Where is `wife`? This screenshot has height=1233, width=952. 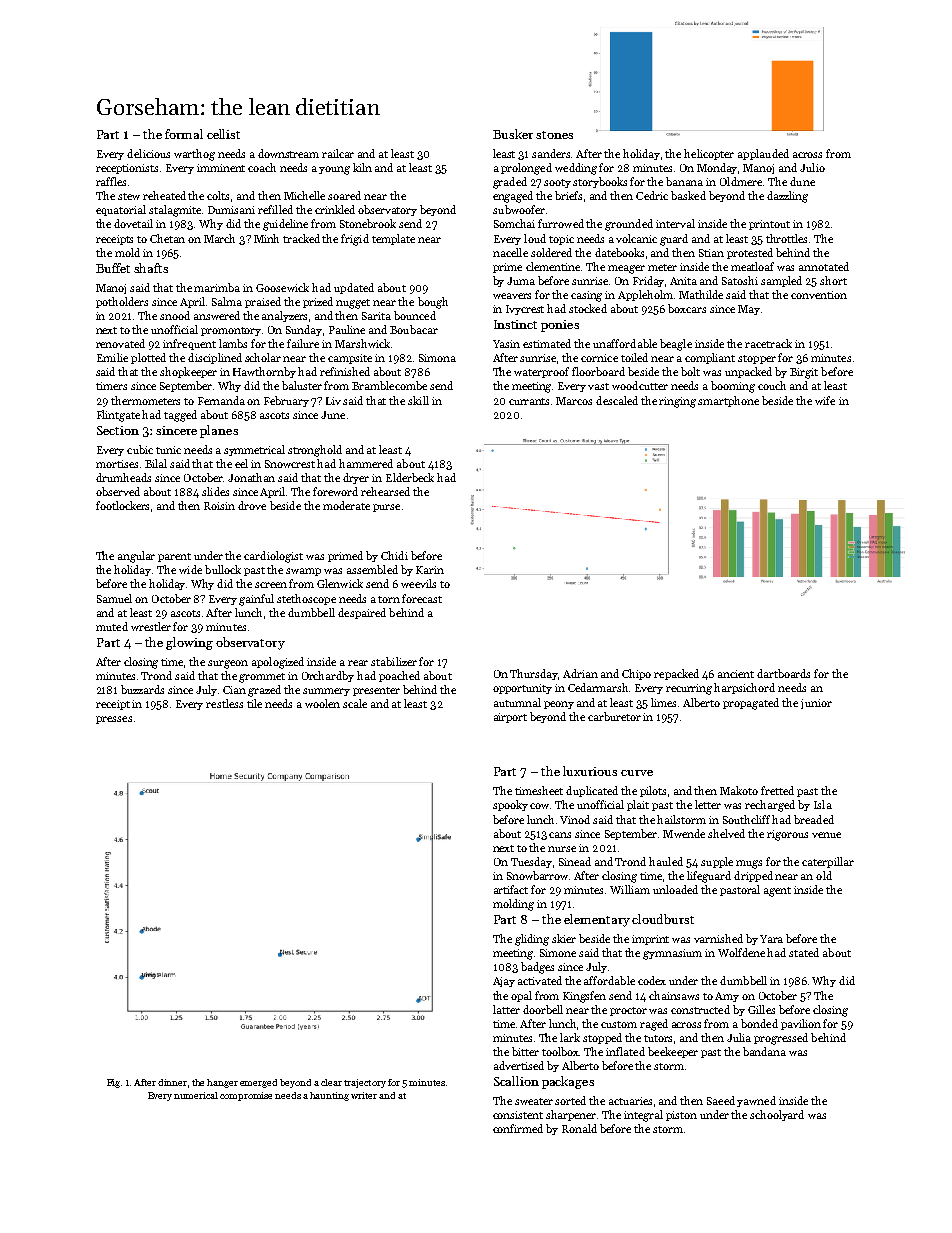
wife is located at coordinates (825, 400).
